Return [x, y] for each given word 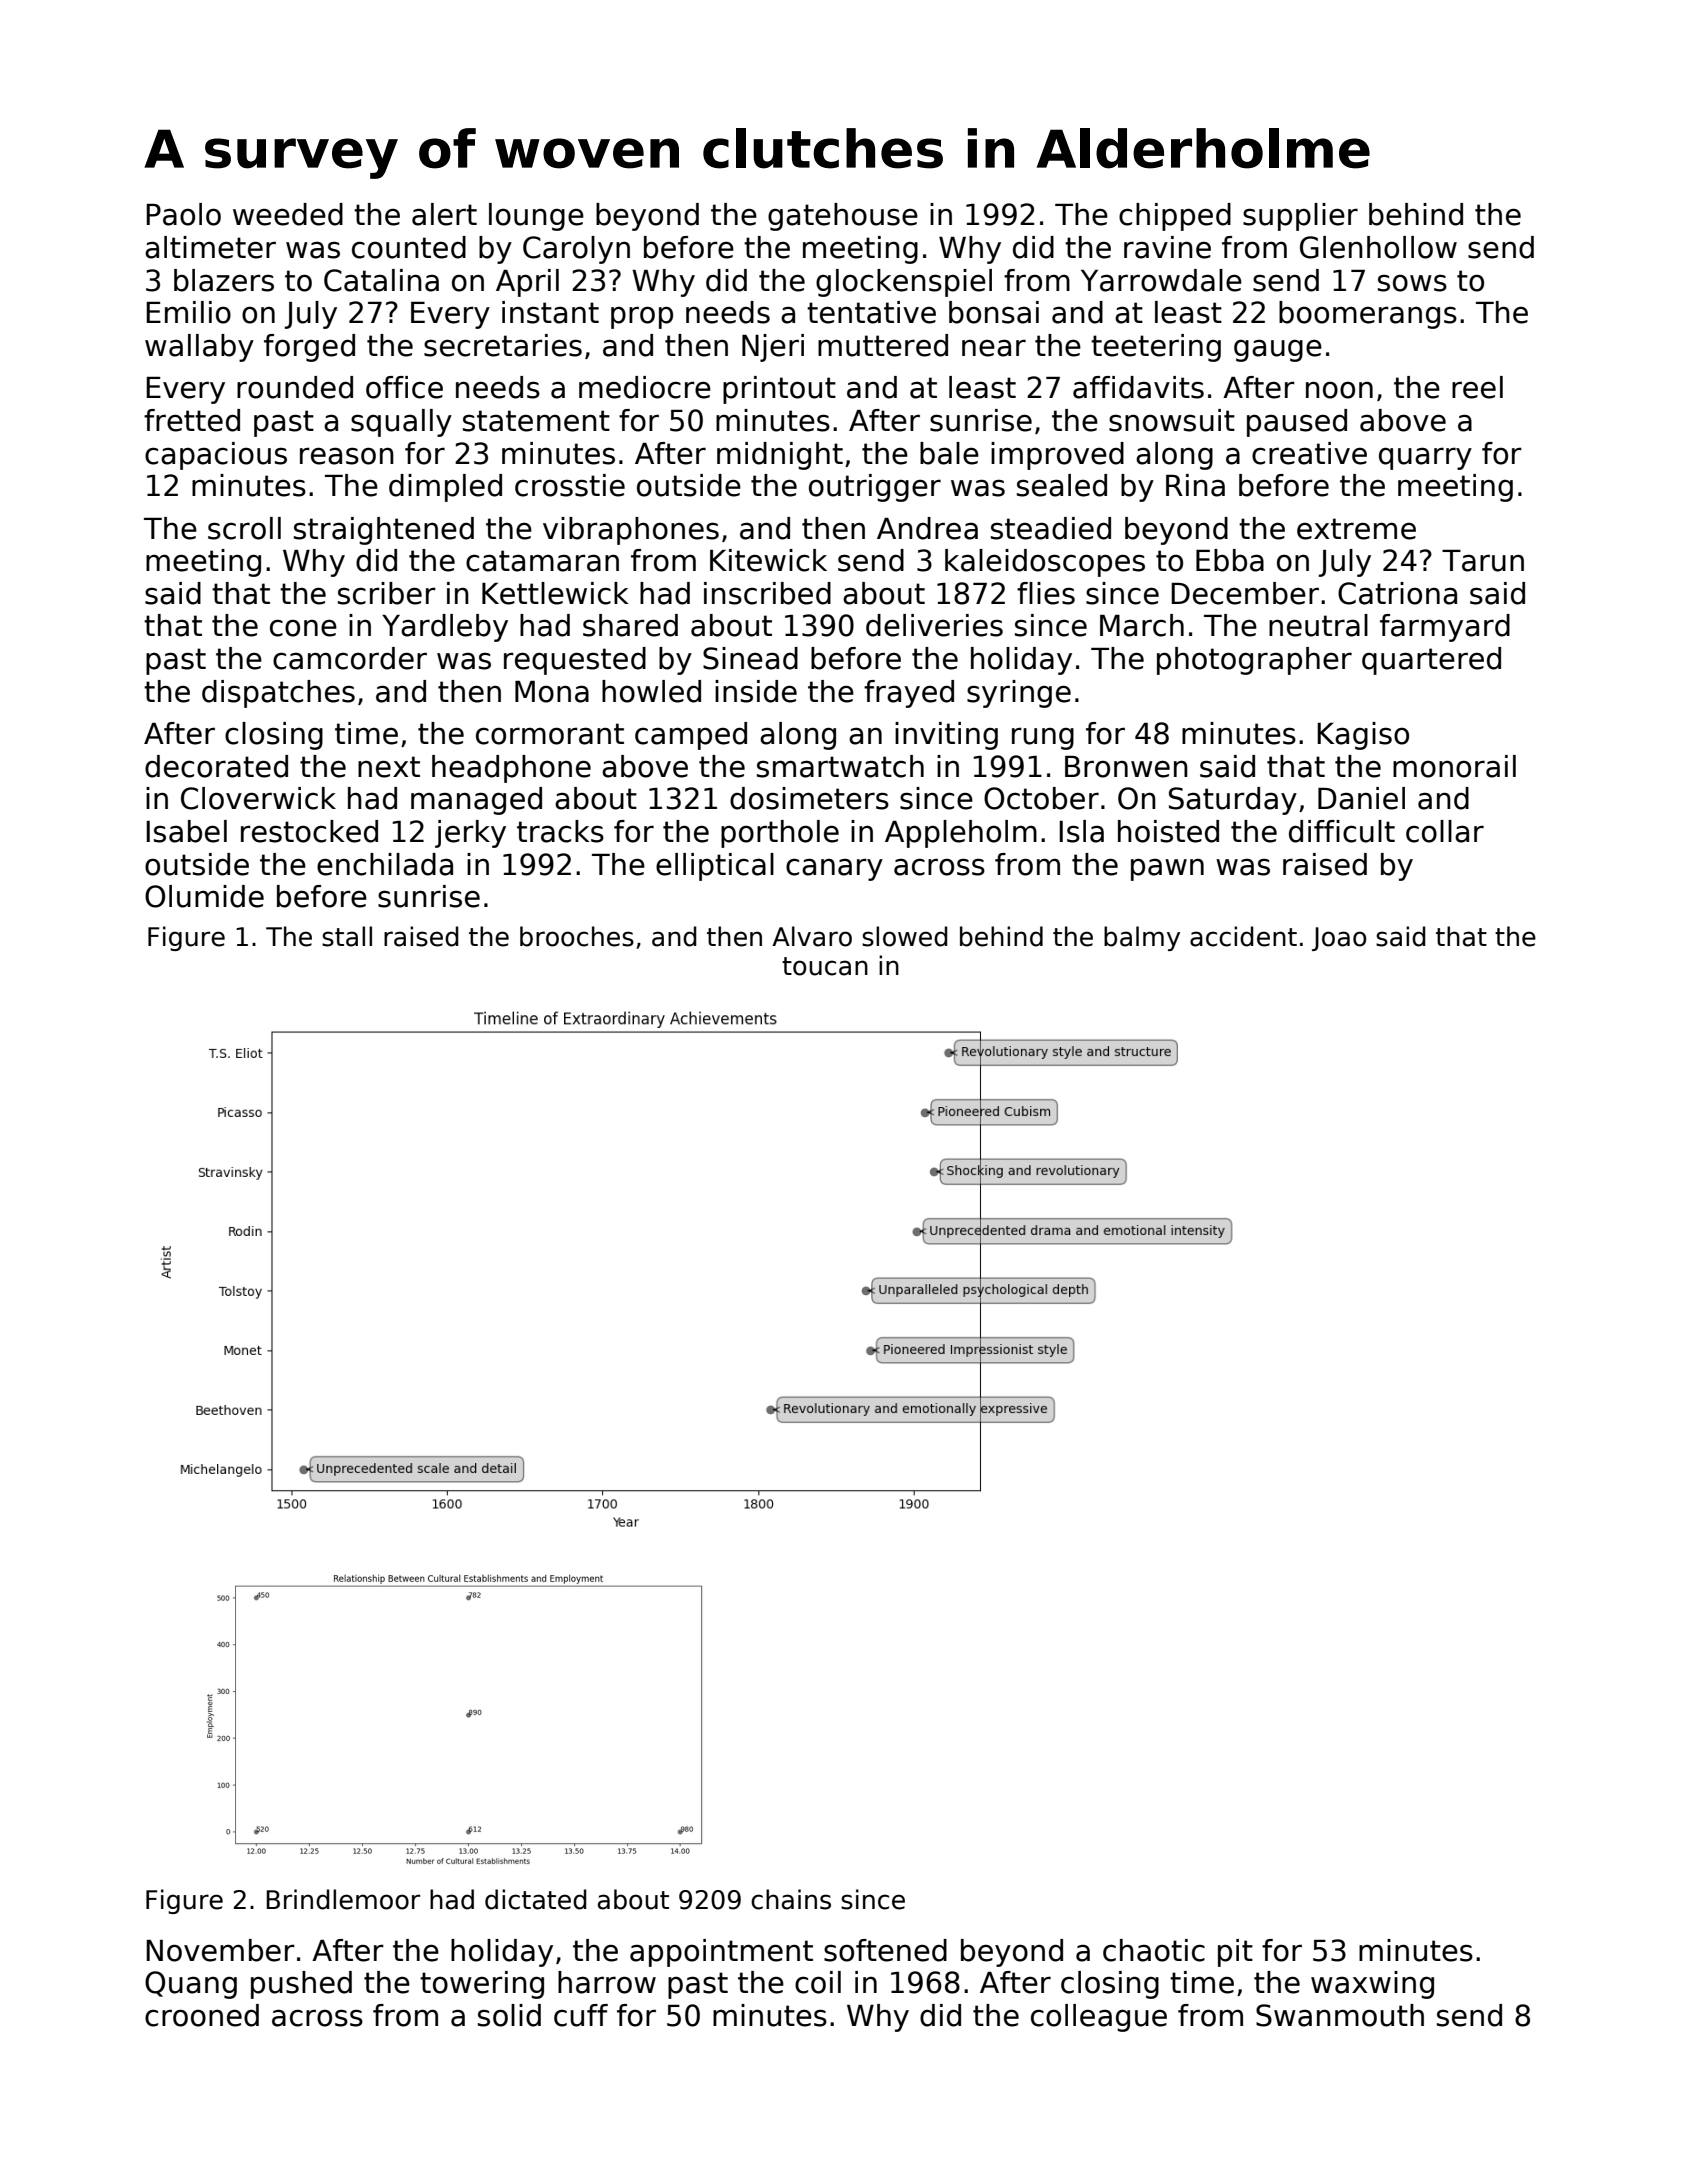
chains [791, 1899]
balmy [1142, 938]
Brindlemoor [343, 1899]
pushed [301, 1985]
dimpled [445, 488]
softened [885, 1950]
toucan [825, 966]
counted [409, 247]
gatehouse [843, 217]
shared [630, 625]
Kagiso [1363, 736]
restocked [309, 831]
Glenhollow [1378, 247]
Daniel [1361, 798]
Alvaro [812, 936]
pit [1235, 1953]
